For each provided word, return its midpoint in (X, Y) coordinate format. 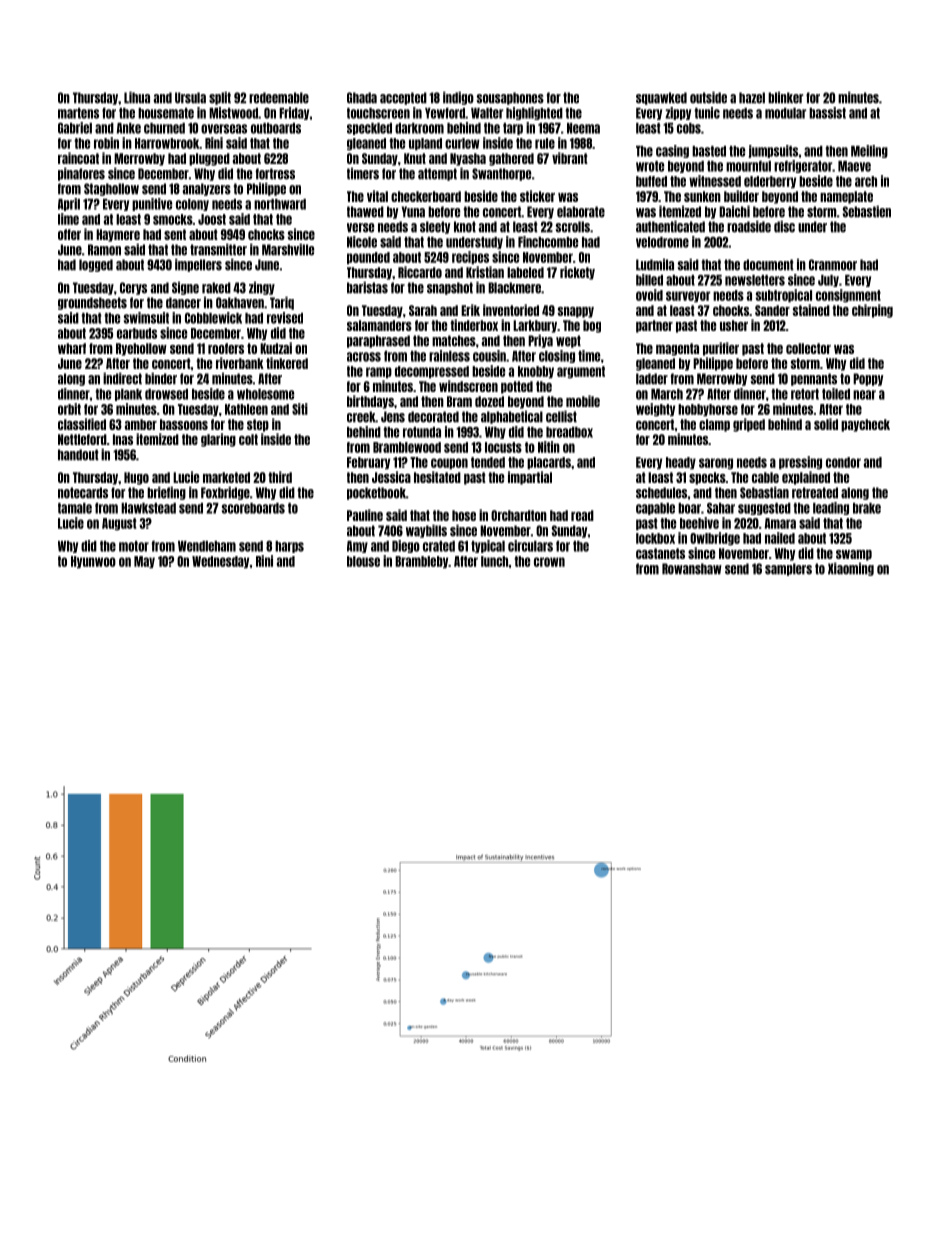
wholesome (265, 394)
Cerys (133, 288)
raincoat (78, 158)
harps (289, 547)
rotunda (422, 432)
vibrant (570, 158)
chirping (872, 311)
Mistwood (233, 113)
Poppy (868, 379)
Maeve (854, 166)
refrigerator (803, 166)
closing (557, 356)
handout (78, 455)
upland (425, 144)
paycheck (865, 425)
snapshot (450, 288)
